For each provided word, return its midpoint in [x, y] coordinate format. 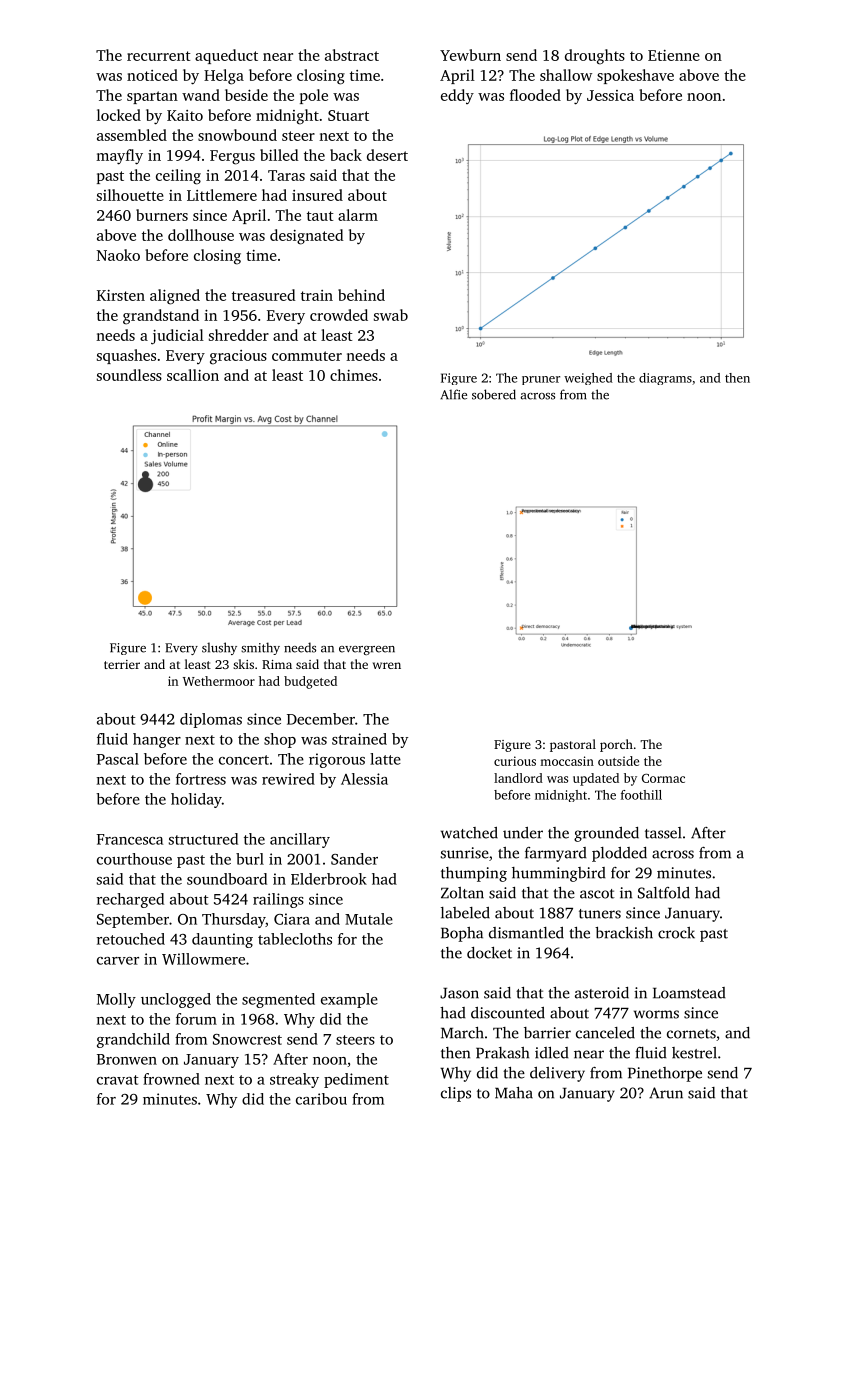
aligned [175, 297]
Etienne [674, 55]
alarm [358, 215]
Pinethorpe [665, 1074]
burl [250, 859]
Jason [459, 993]
